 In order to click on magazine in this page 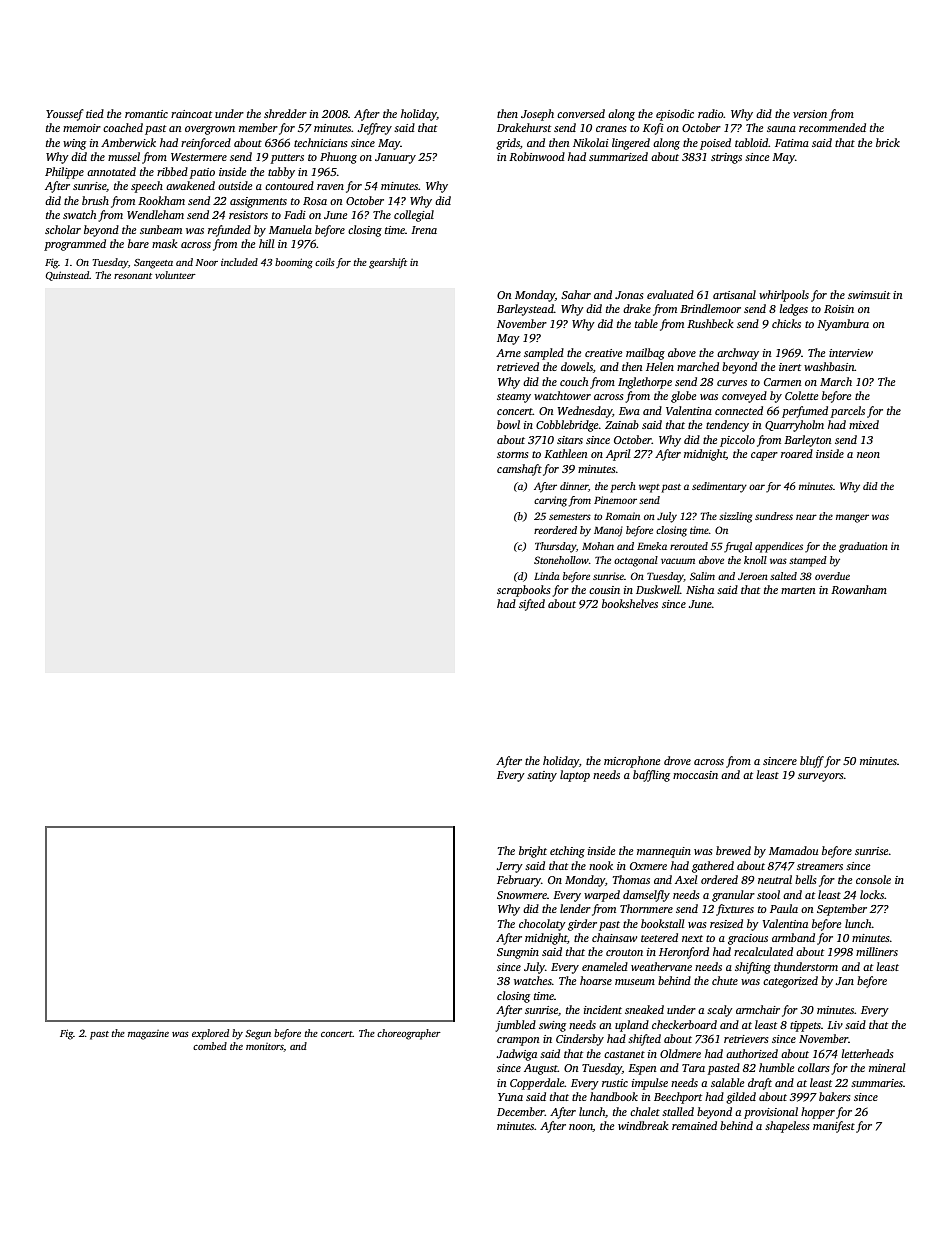, I will do `click(148, 1035)`.
